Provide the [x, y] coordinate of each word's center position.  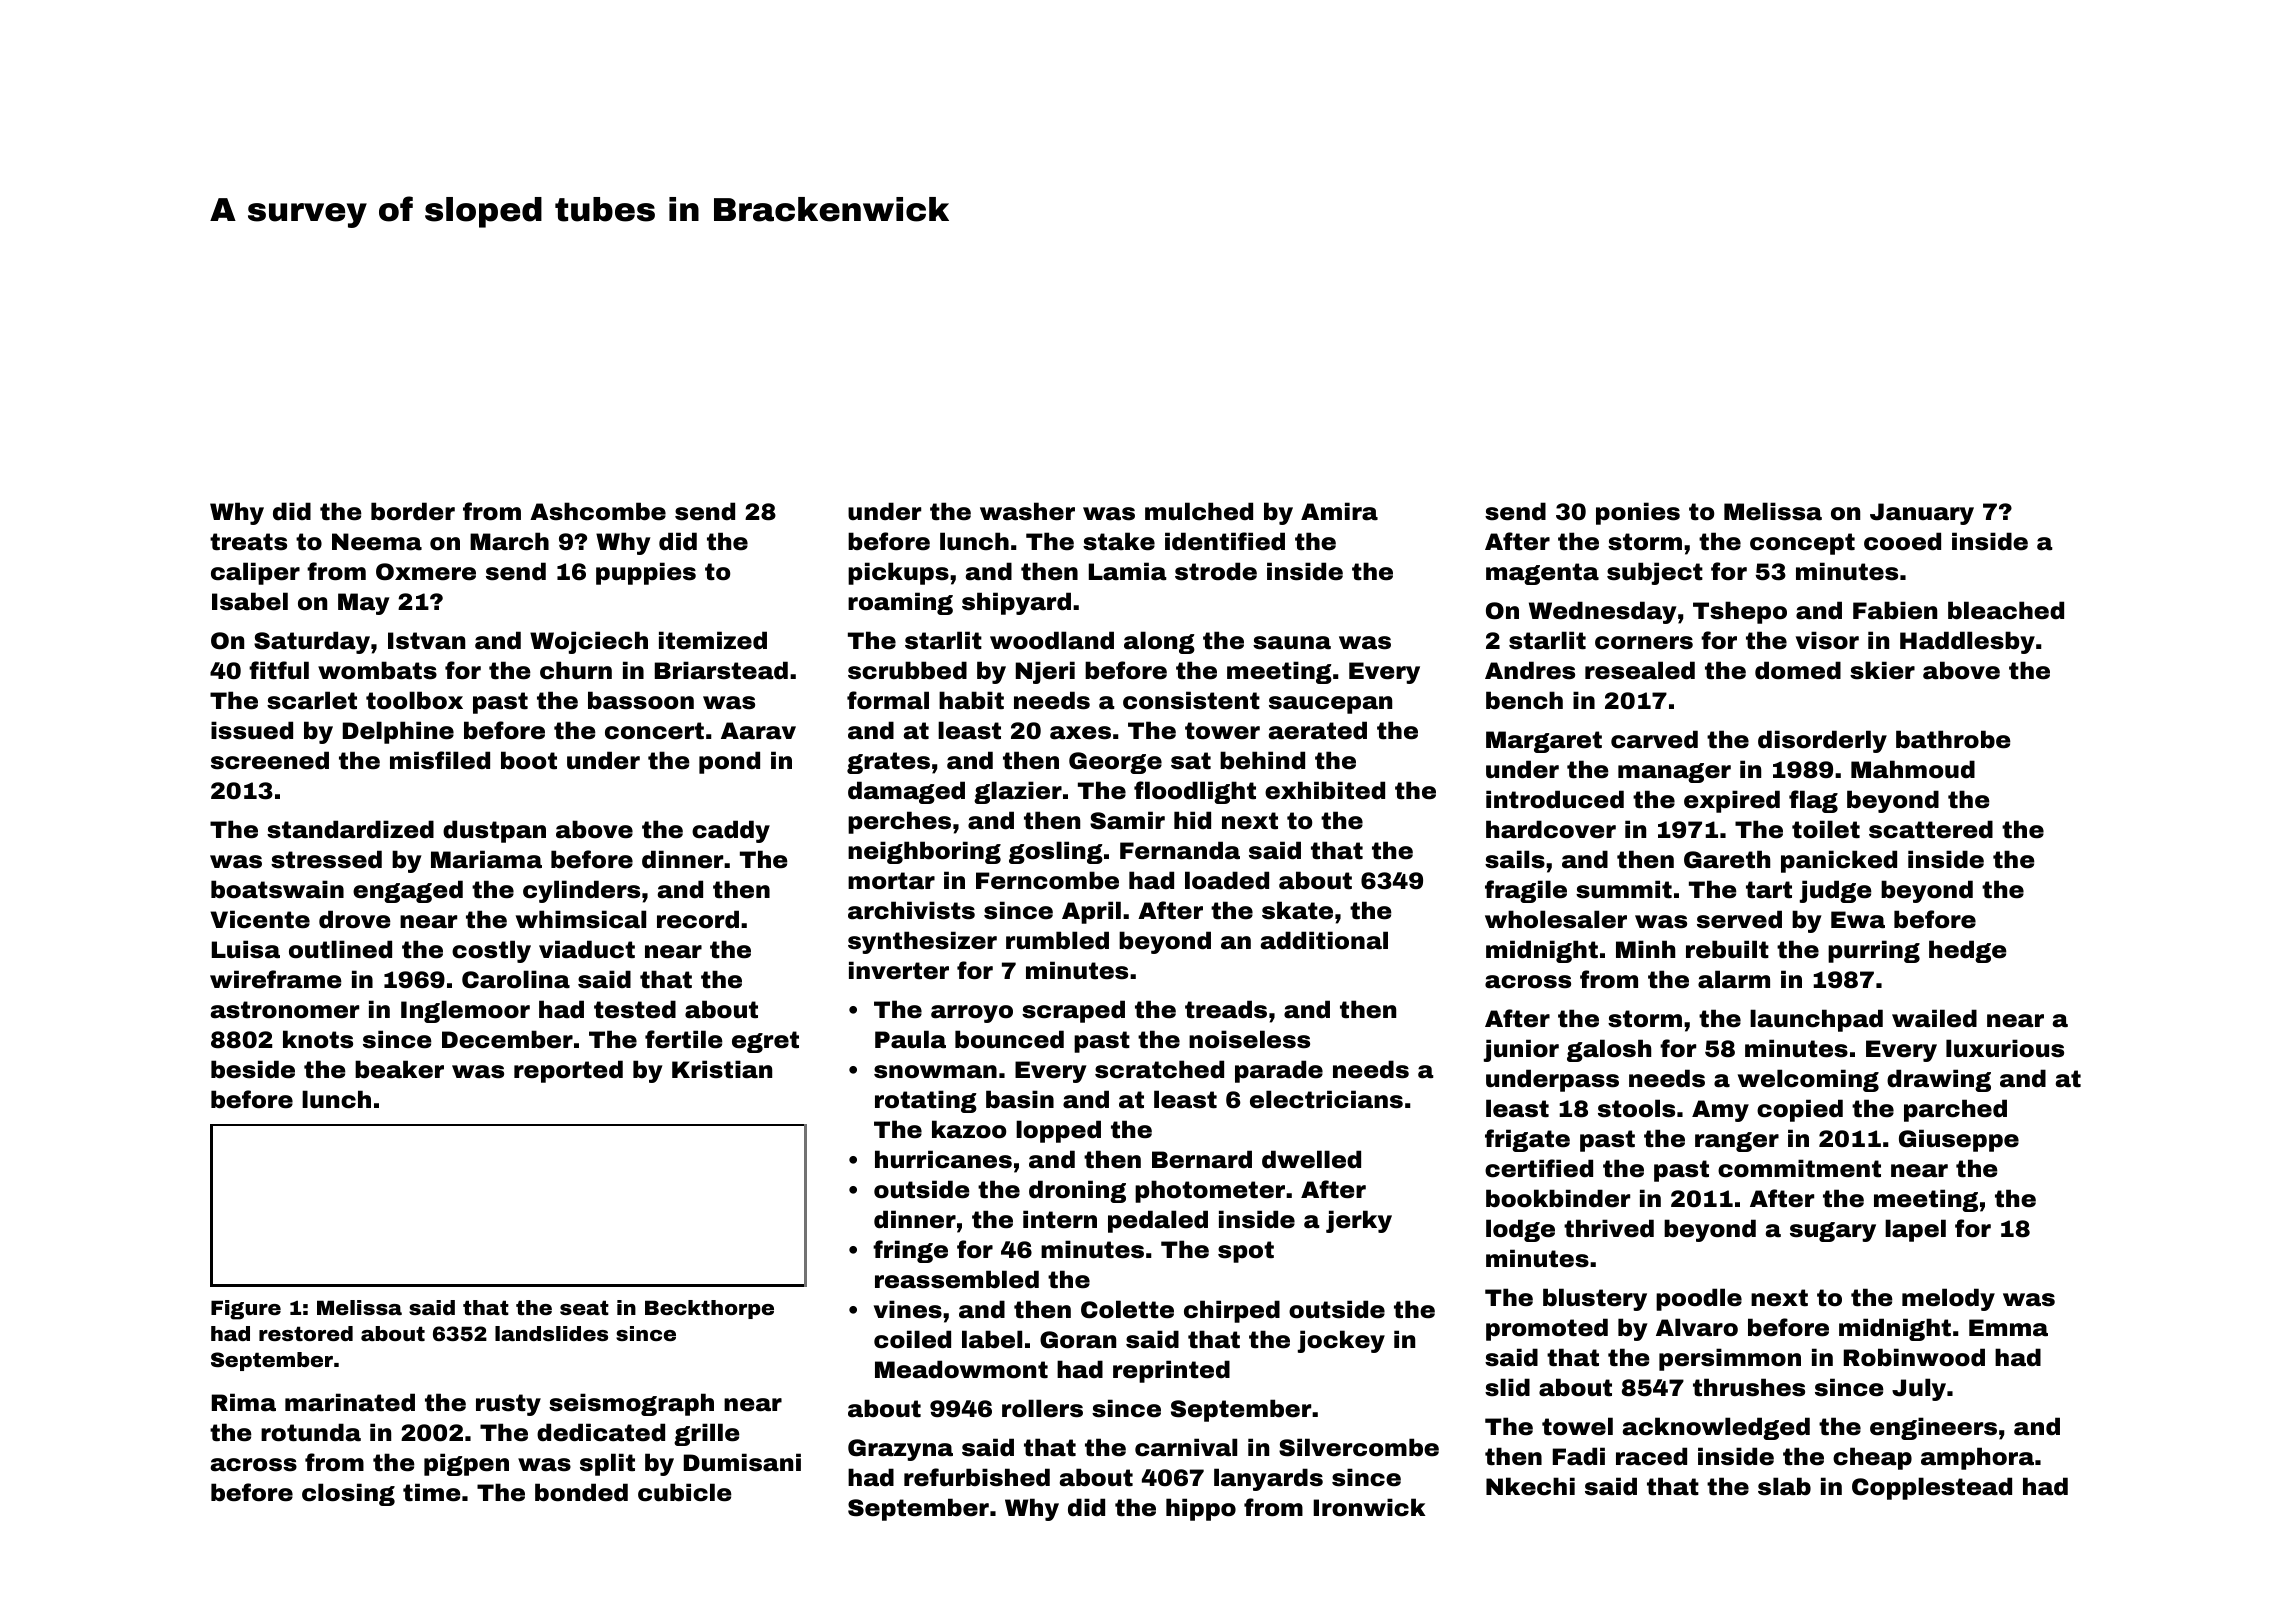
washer [1027, 511]
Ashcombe [598, 511]
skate [1297, 910]
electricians [1326, 1099]
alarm [1734, 979]
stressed [326, 859]
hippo [1201, 1509]
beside [253, 1069]
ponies [1638, 513]
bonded [581, 1492]
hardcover [1551, 829]
